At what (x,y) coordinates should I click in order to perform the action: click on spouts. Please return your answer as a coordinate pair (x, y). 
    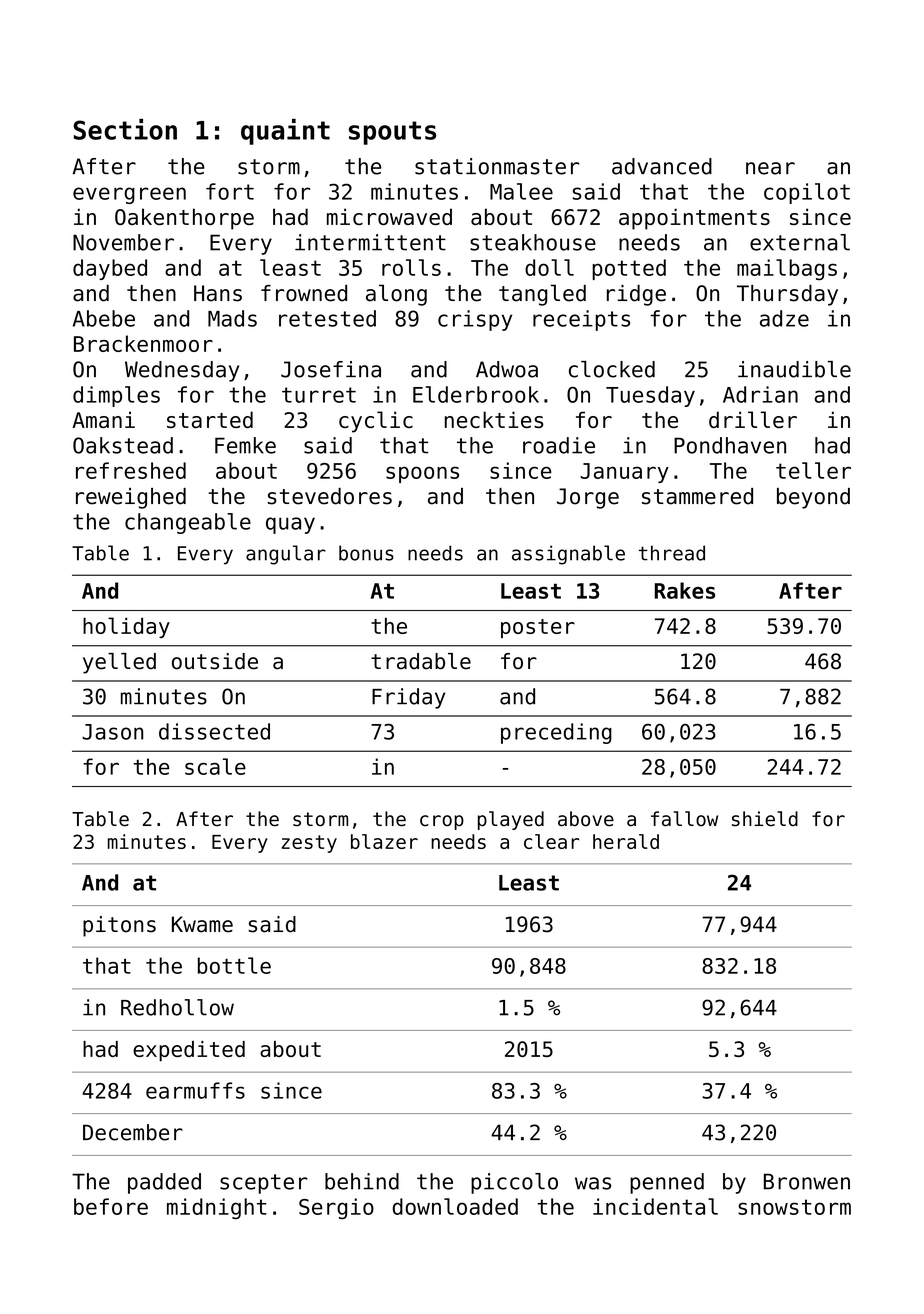
    Looking at the image, I should click on (392, 133).
